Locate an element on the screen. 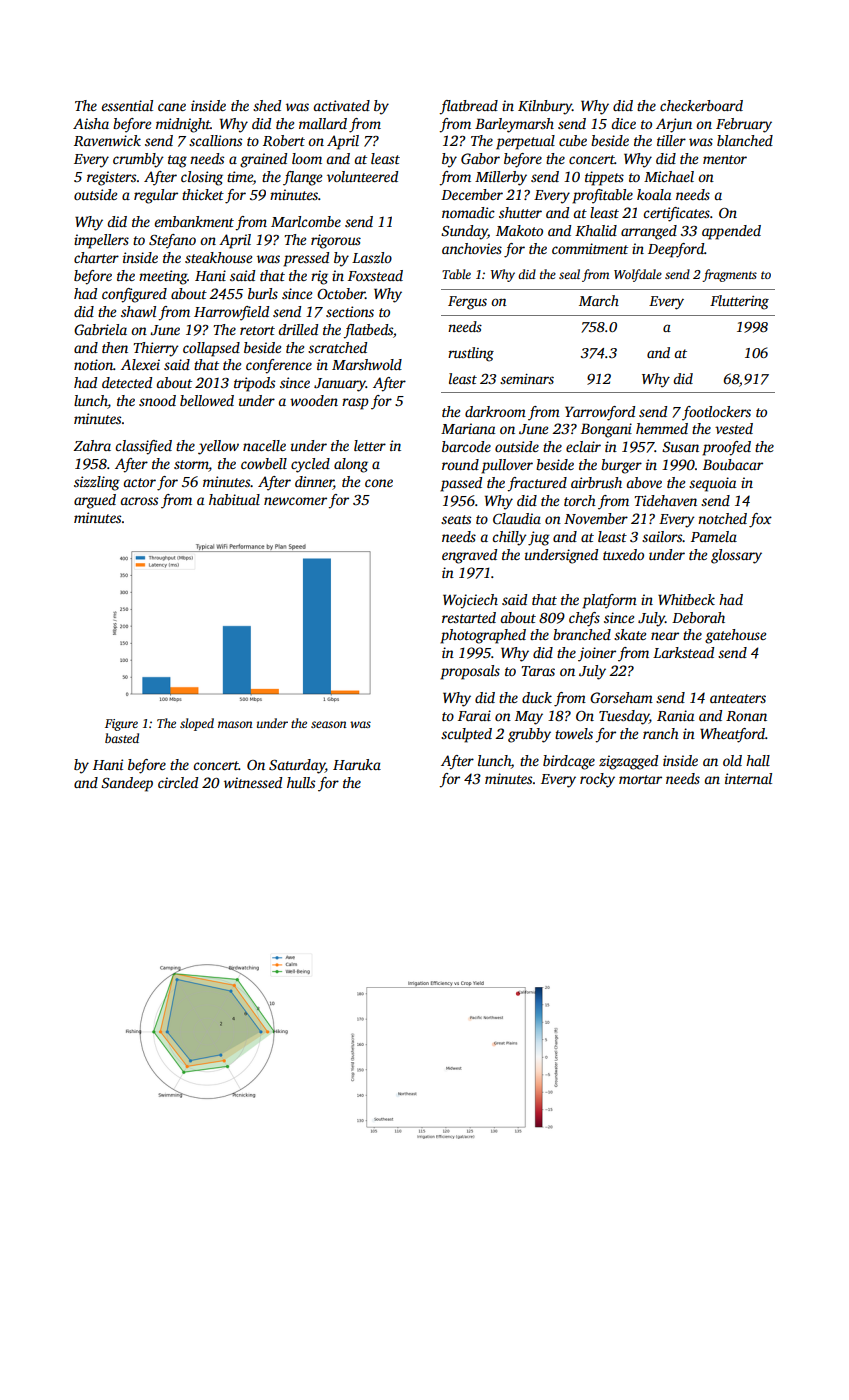 The width and height of the screenshot is (849, 1400). crumbly is located at coordinates (138, 160).
